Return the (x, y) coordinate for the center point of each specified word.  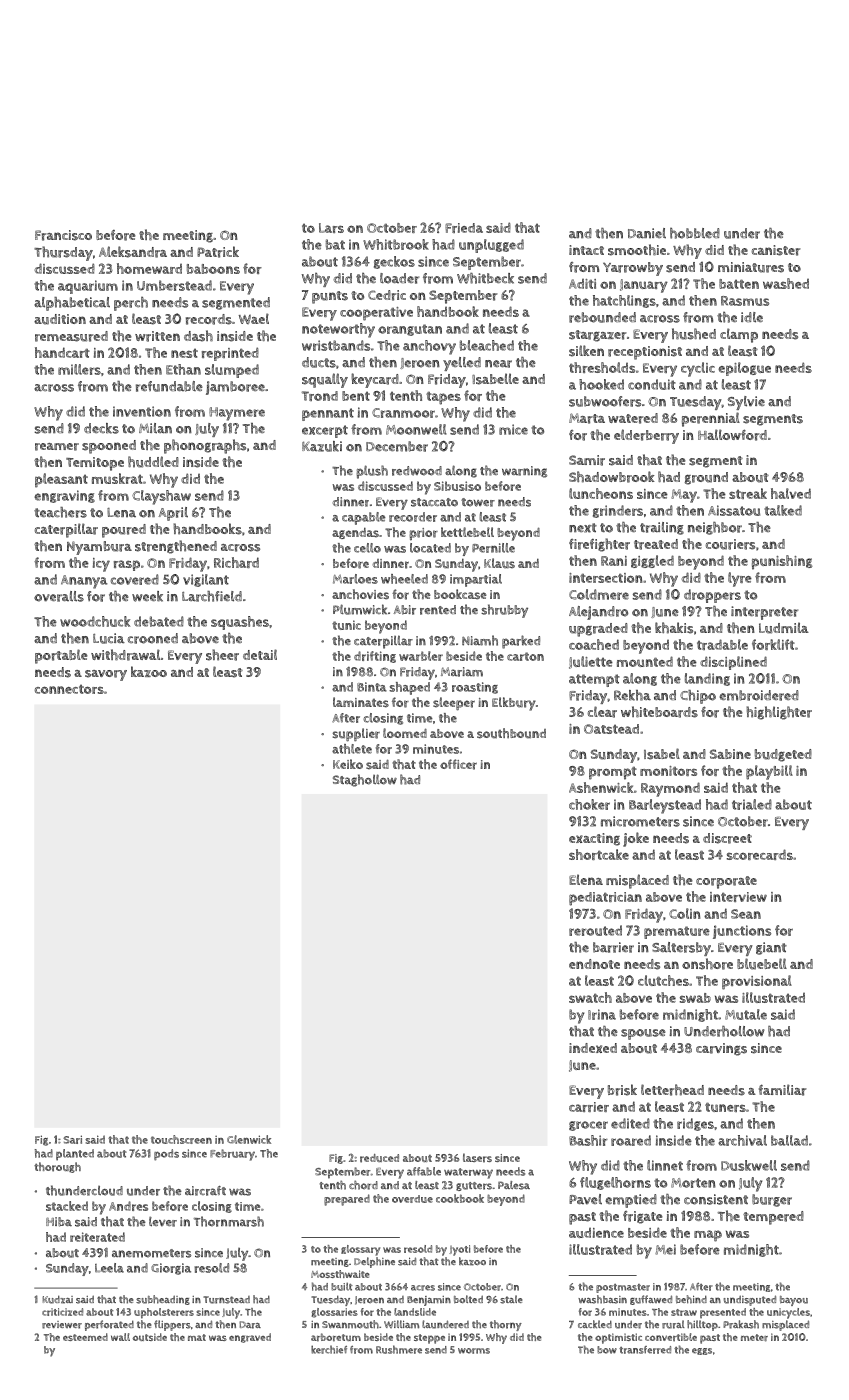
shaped (409, 688)
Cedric (387, 295)
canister (776, 250)
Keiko (348, 764)
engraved (250, 1338)
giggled (652, 561)
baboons (213, 269)
